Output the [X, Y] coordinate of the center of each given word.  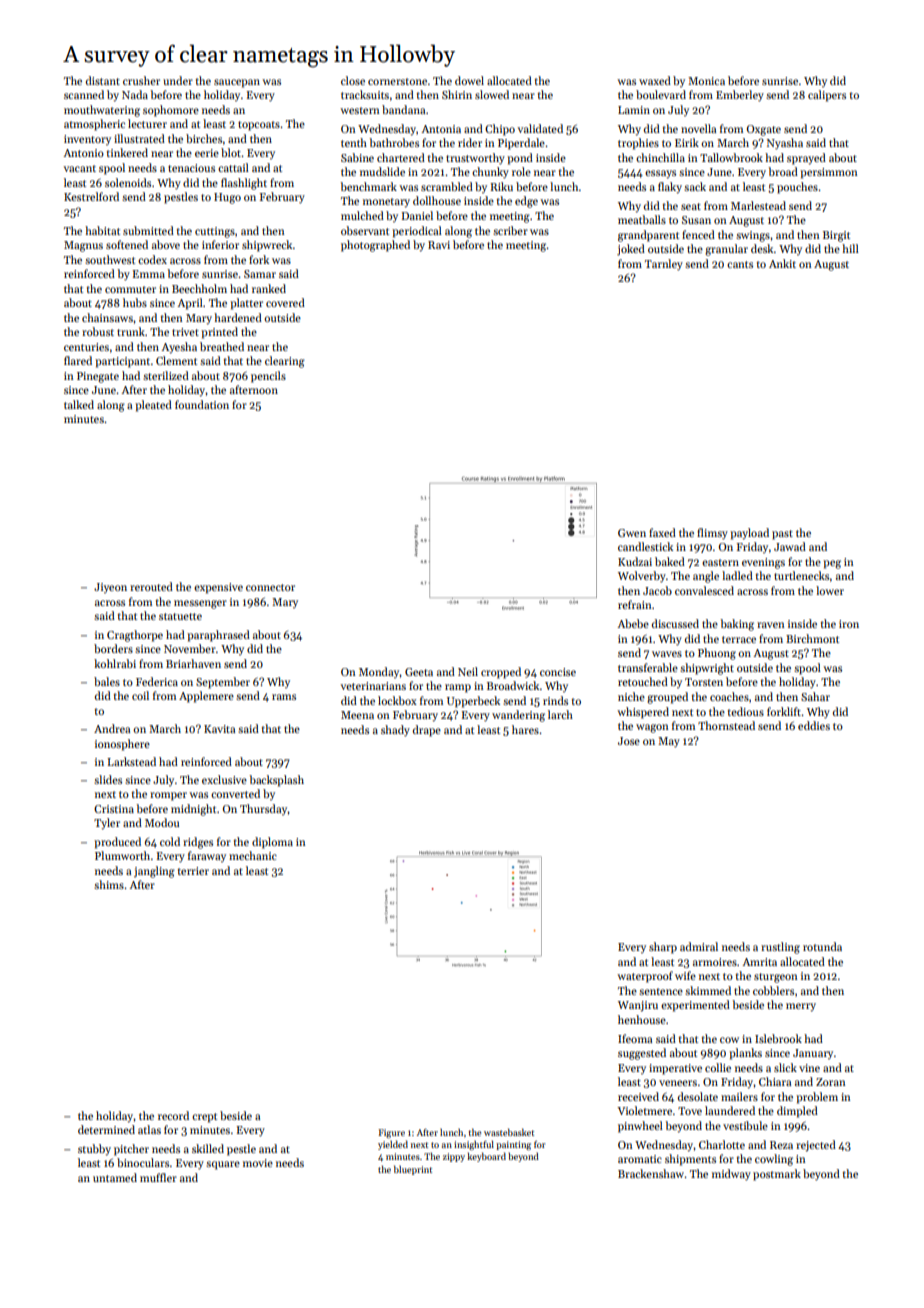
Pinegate [98, 377]
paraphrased [218, 636]
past [782, 535]
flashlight [244, 184]
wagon [652, 728]
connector [270, 587]
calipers [827, 96]
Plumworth [122, 855]
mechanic [253, 855]
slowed [492, 94]
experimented [695, 1006]
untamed [115, 1177]
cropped [501, 673]
